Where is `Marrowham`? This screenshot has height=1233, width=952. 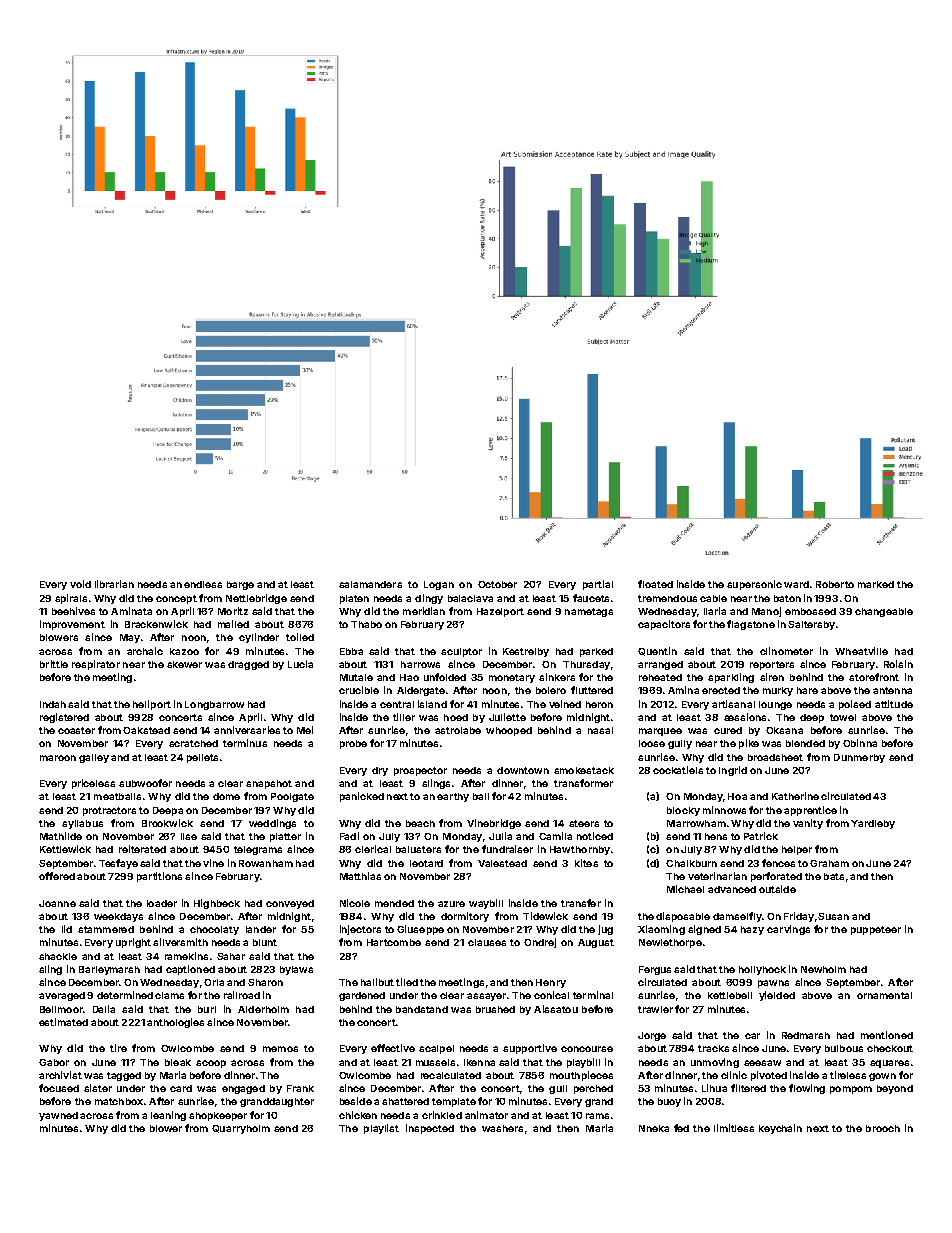 Marrowham is located at coordinates (696, 823).
